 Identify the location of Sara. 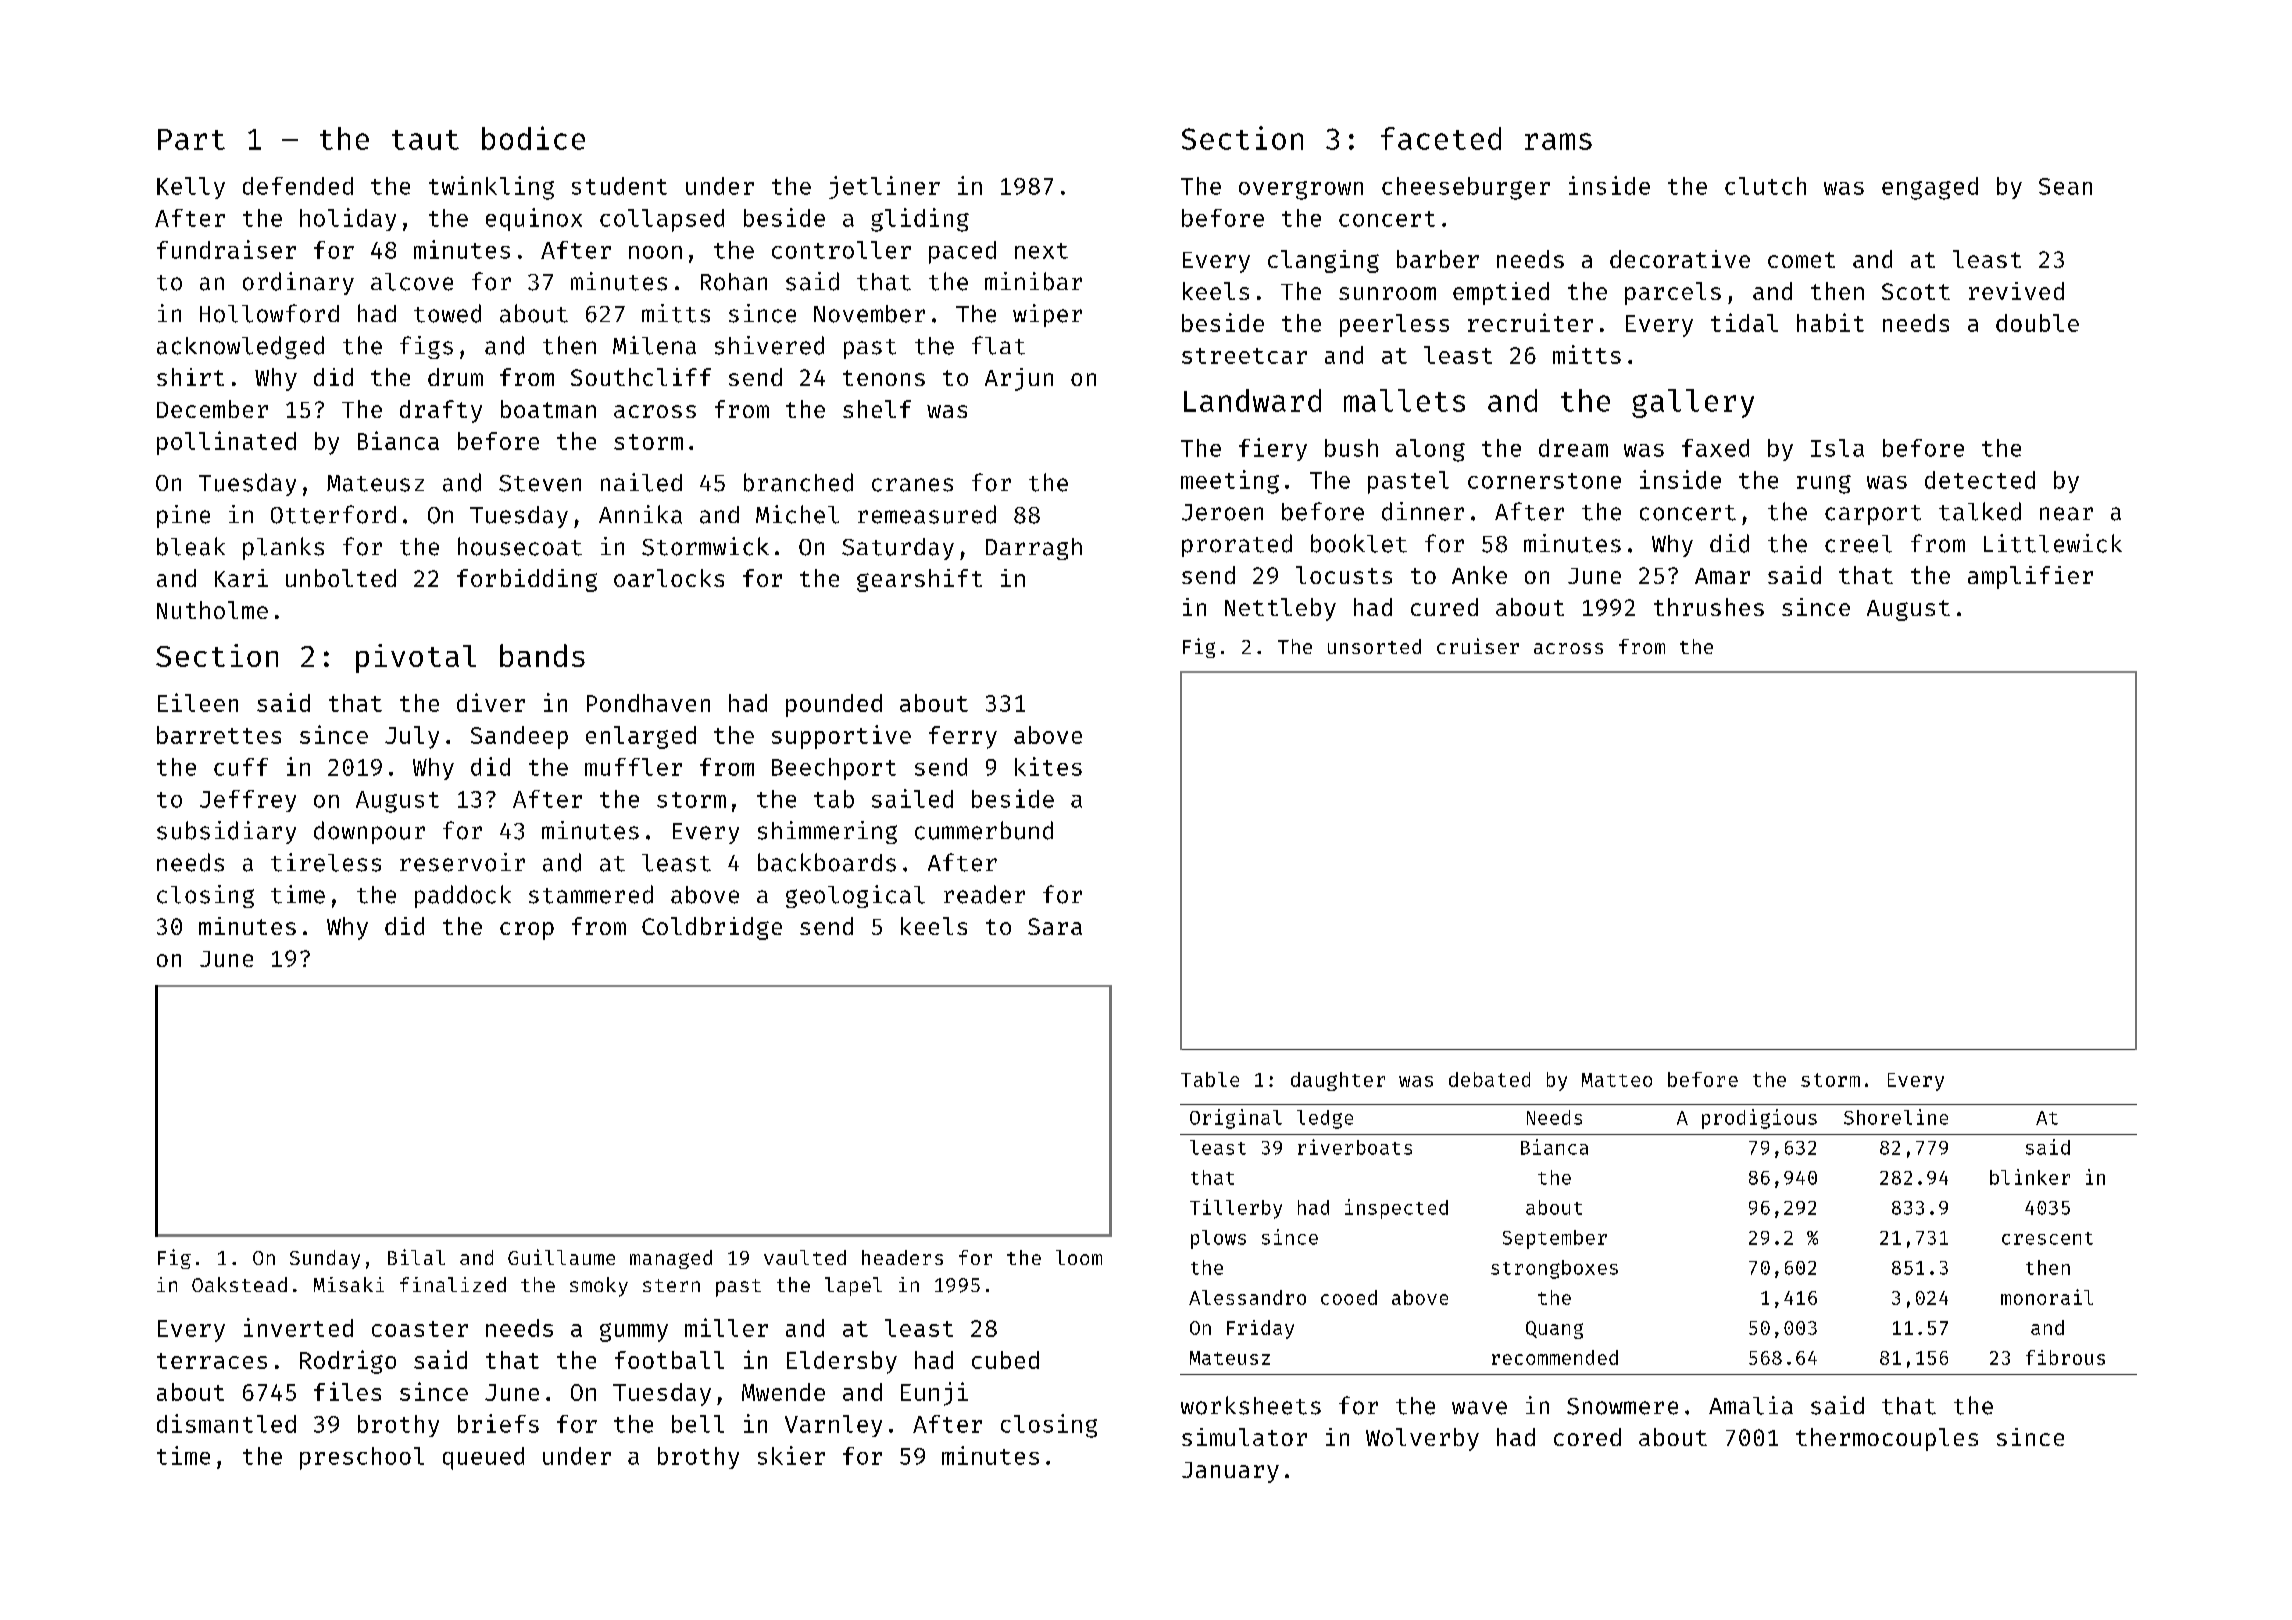
(1055, 926).
